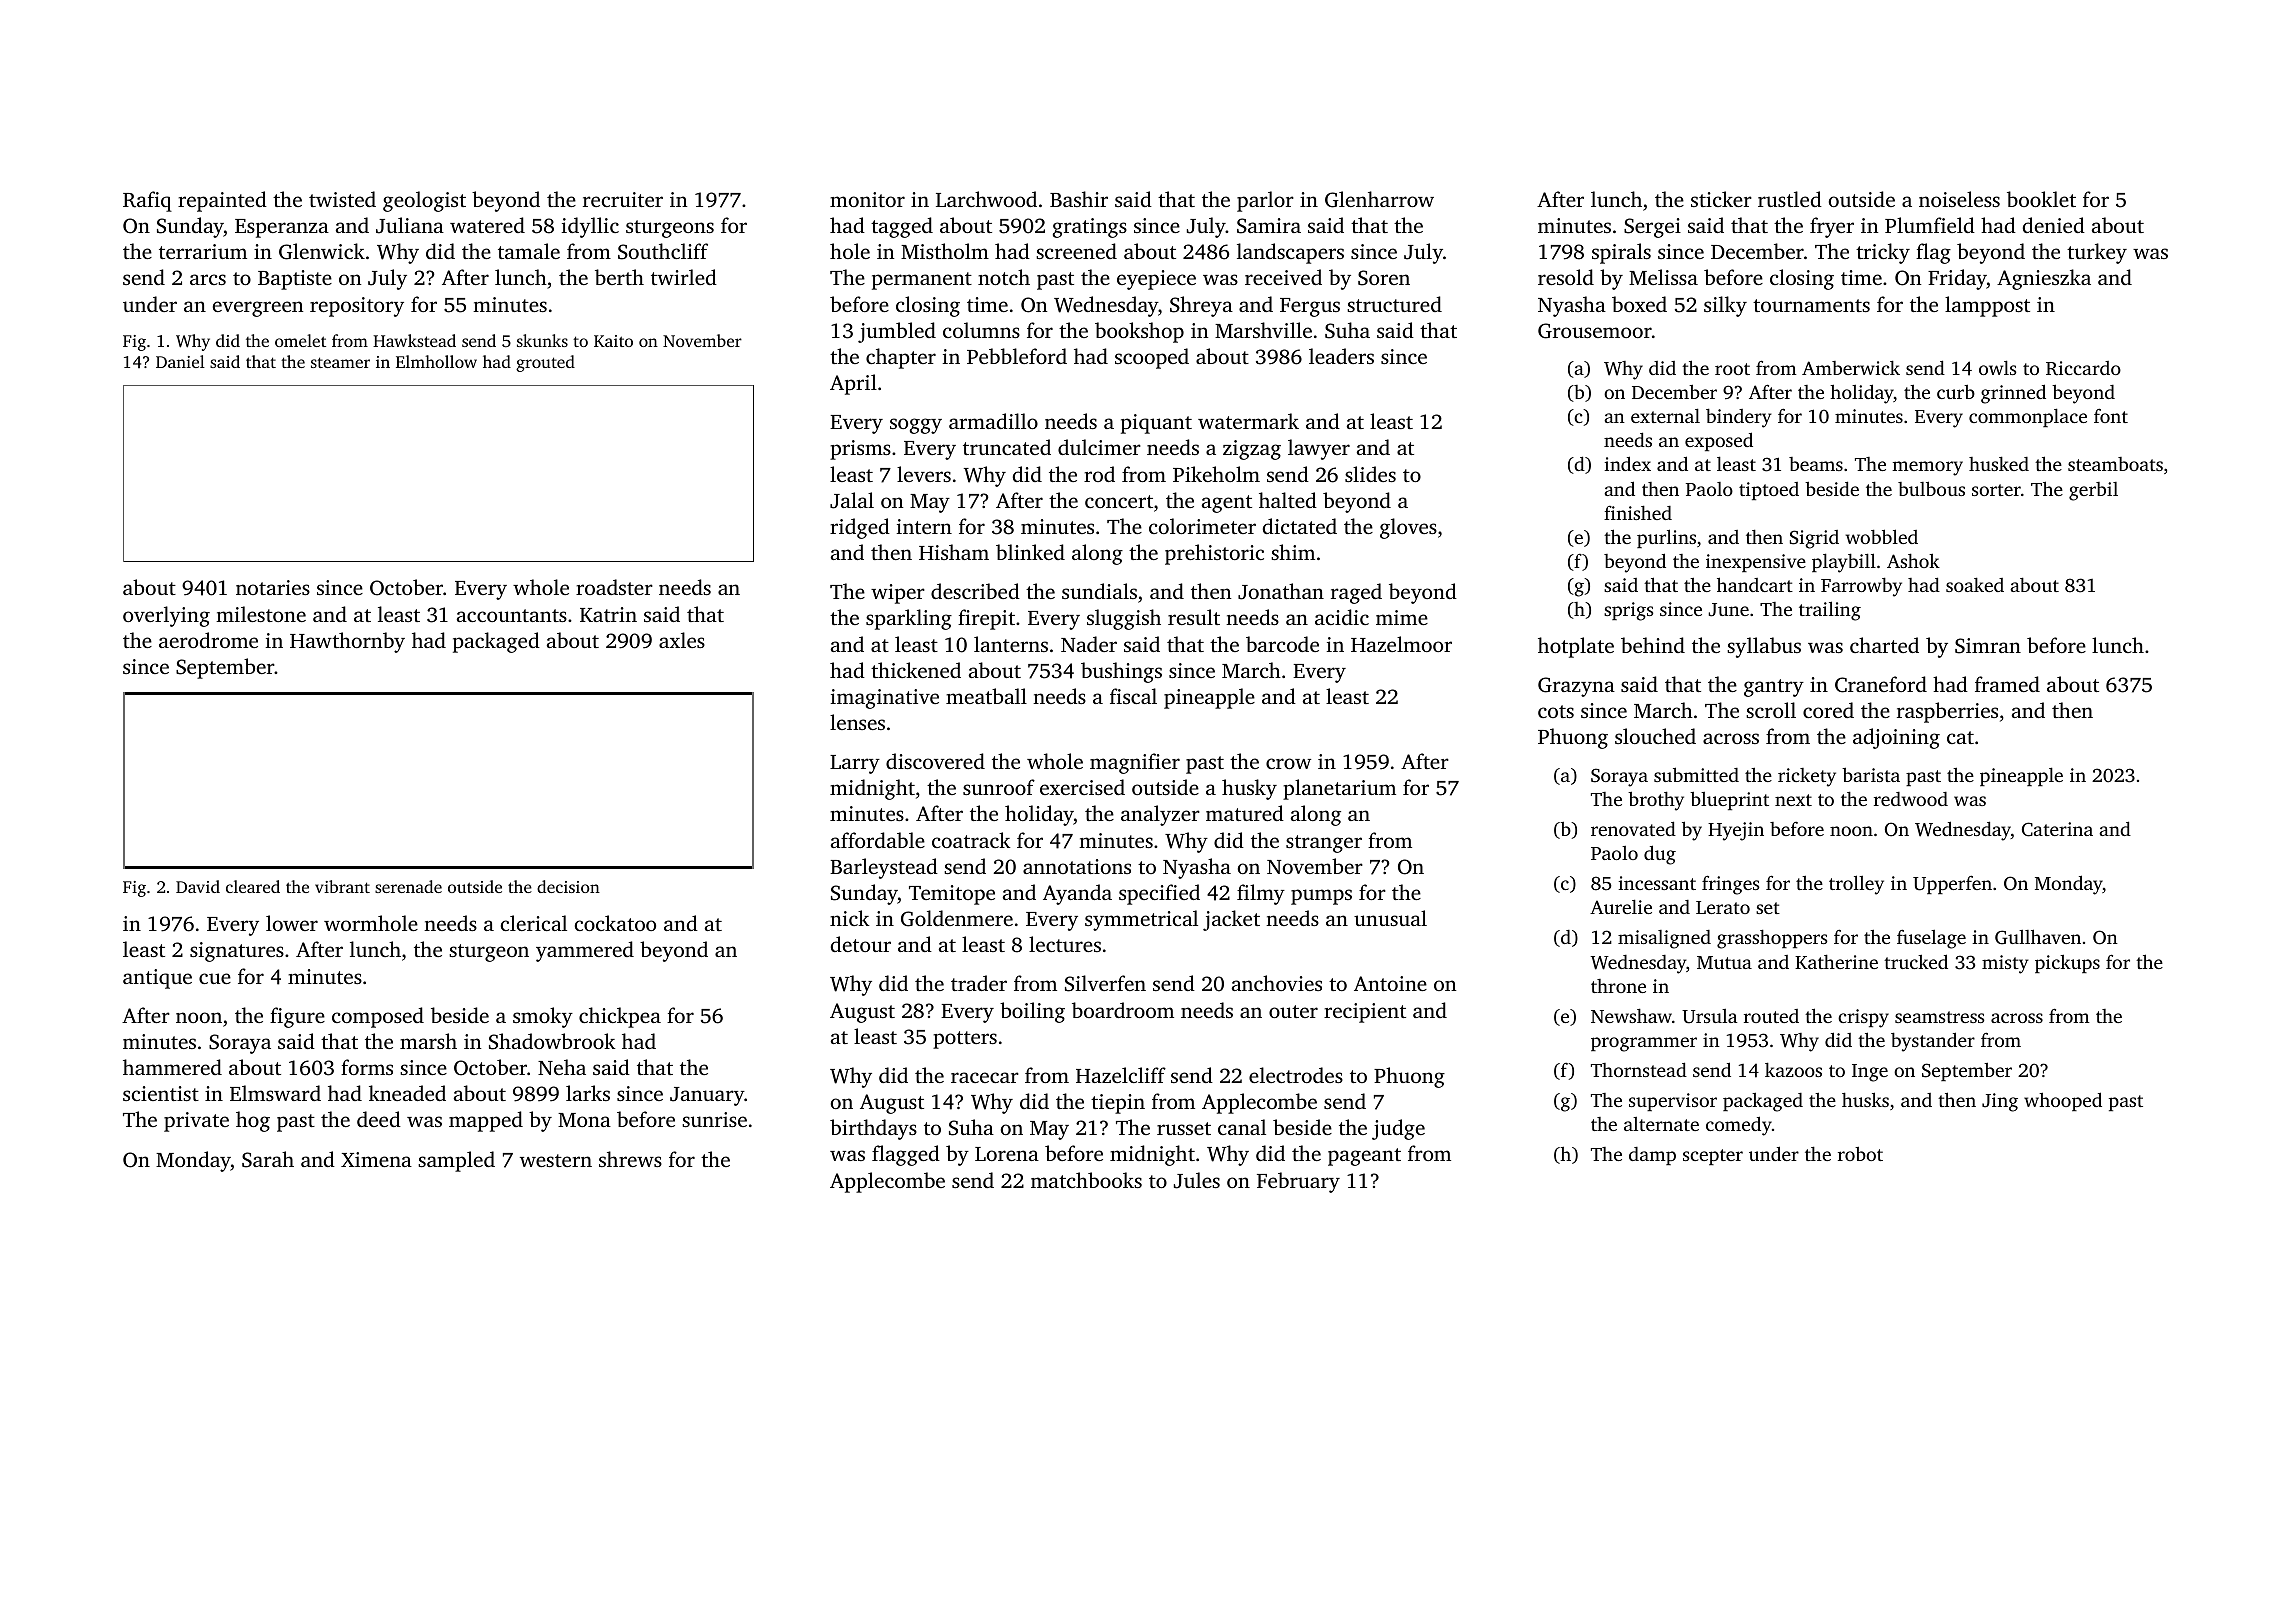 This screenshot has height=1620, width=2292. What do you see at coordinates (1724, 962) in the screenshot?
I see `Mutua` at bounding box center [1724, 962].
